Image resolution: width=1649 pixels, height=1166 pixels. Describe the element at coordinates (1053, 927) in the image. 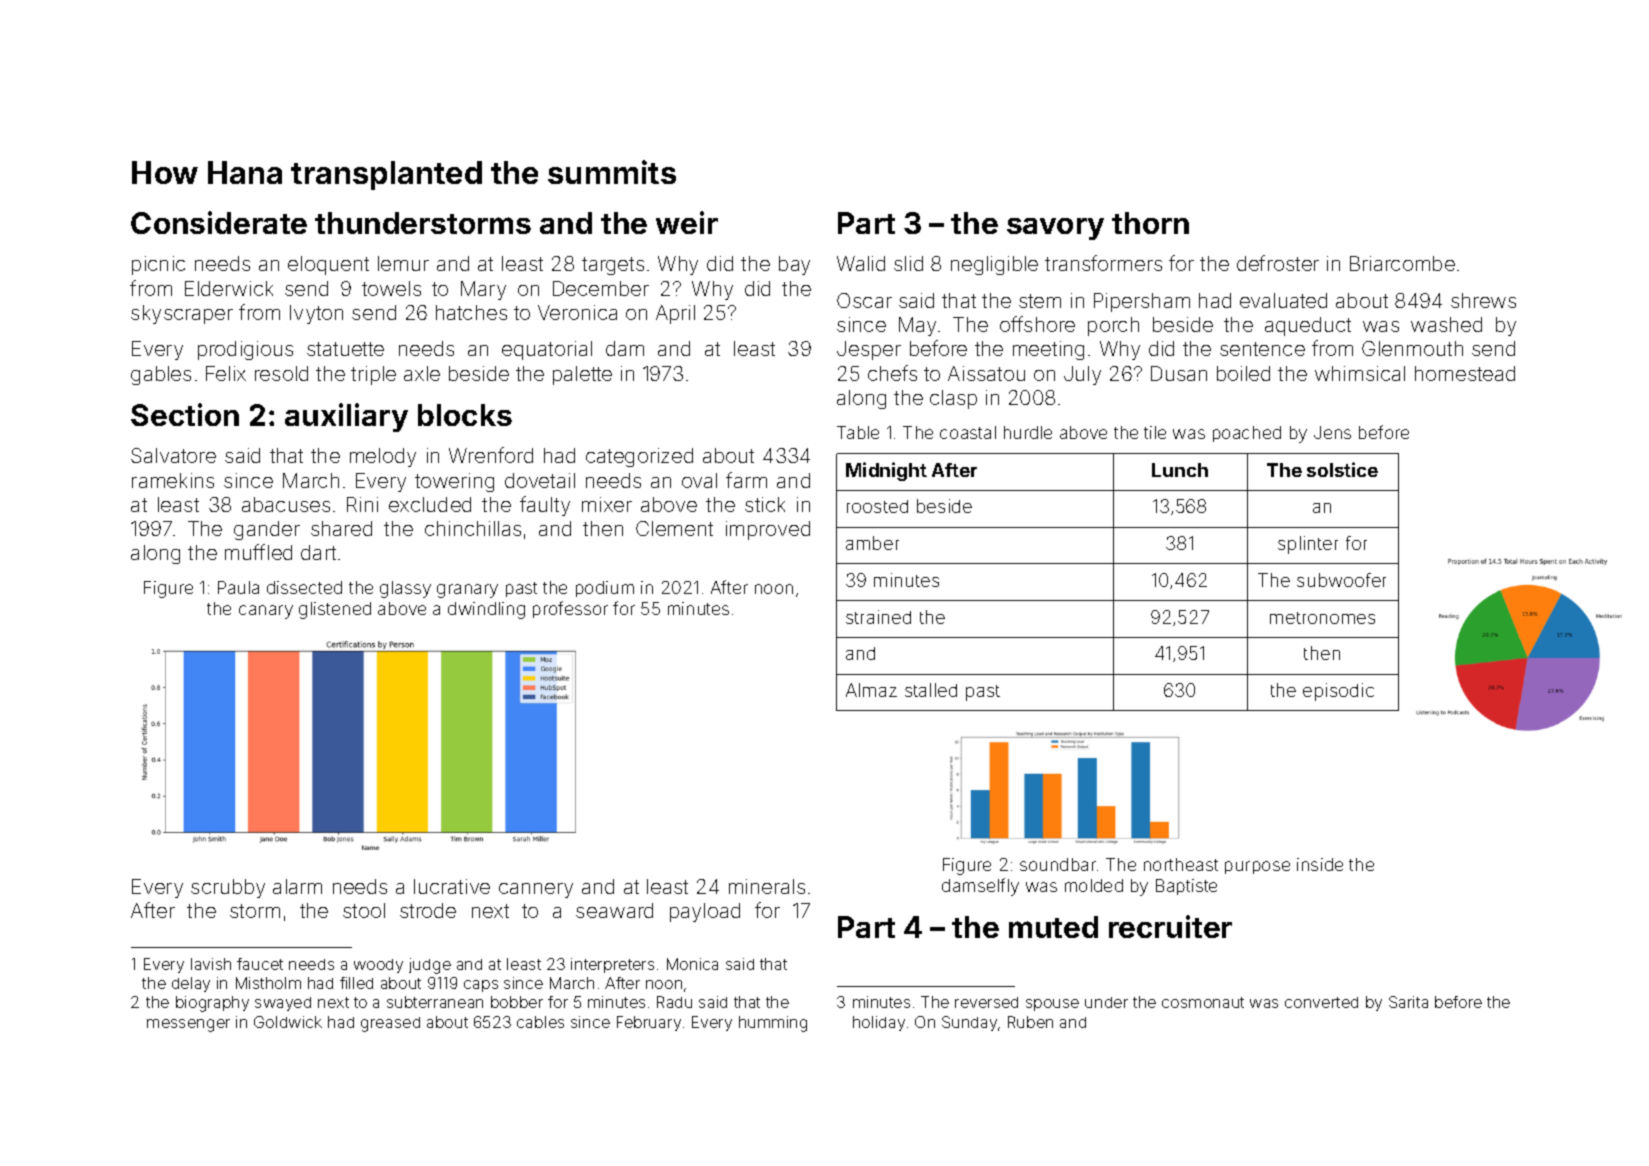

I see `muted` at that location.
